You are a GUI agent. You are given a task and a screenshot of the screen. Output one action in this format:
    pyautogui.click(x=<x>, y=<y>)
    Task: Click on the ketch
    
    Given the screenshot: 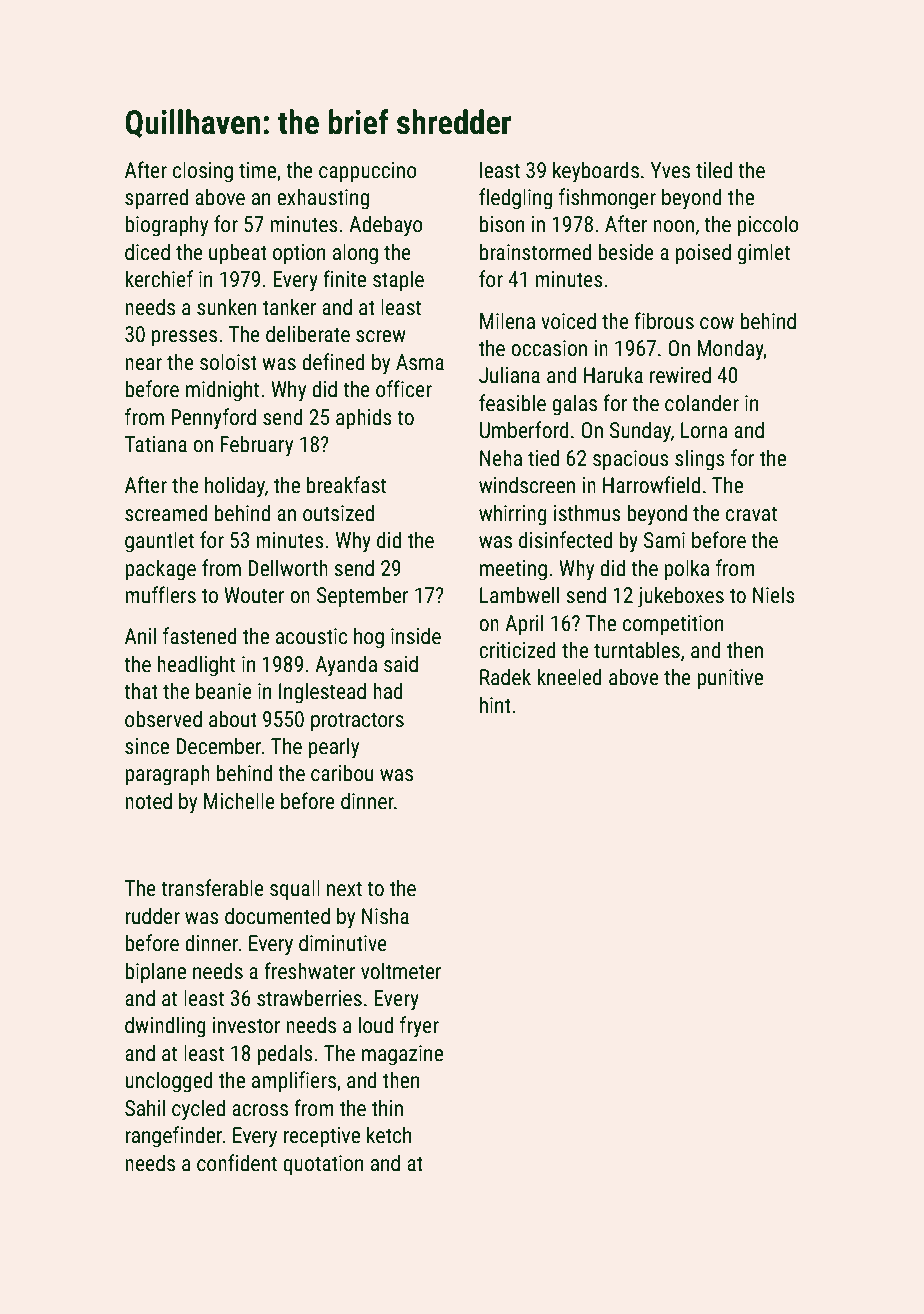 What is the action you would take?
    pyautogui.click(x=389, y=1134)
